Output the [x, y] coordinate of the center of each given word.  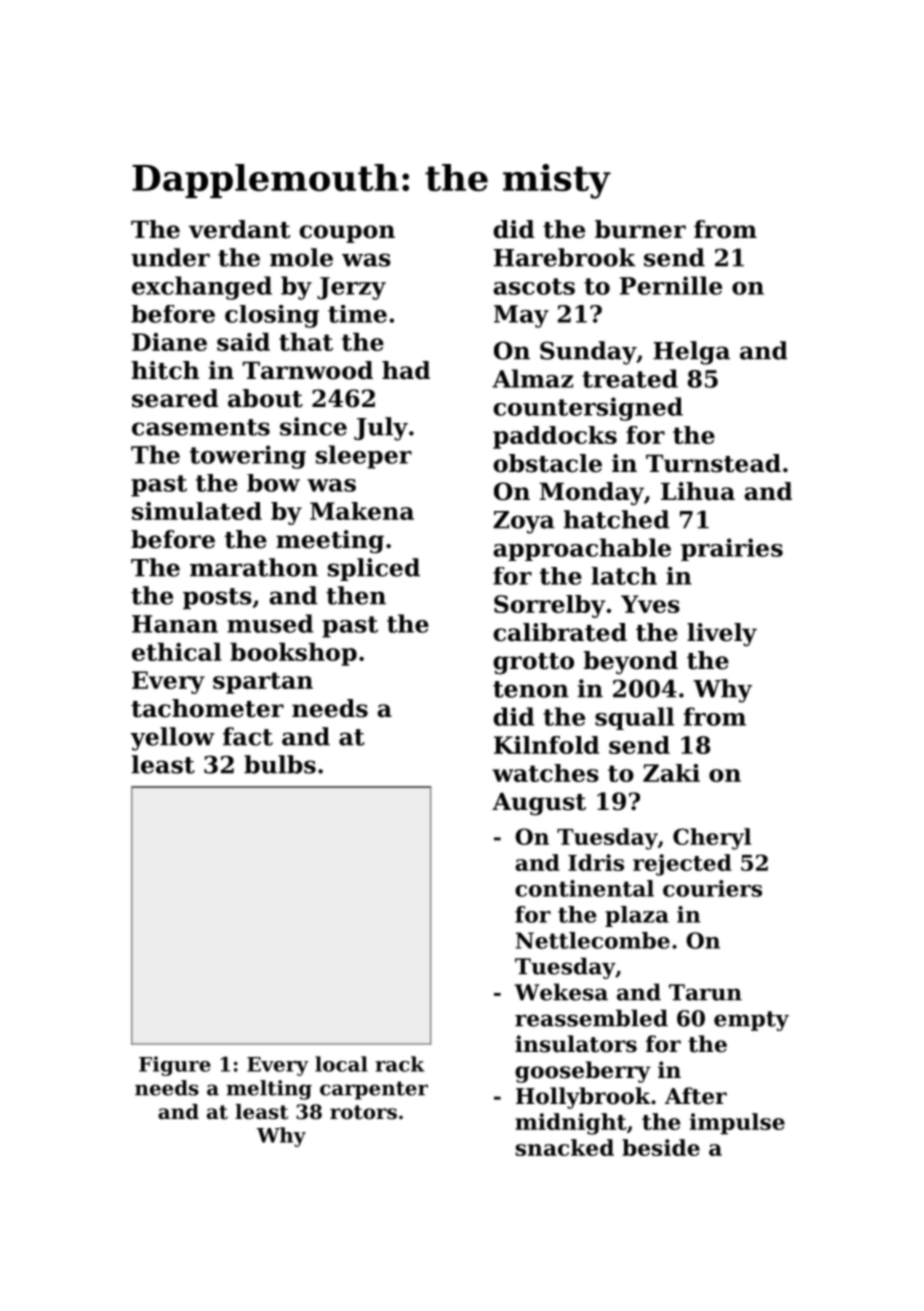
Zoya [524, 522]
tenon [531, 689]
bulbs [280, 764]
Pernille [671, 285]
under [170, 257]
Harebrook [565, 257]
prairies [732, 549]
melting [269, 1090]
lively [722, 634]
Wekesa [561, 992]
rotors [363, 1112]
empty [751, 1021]
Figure [175, 1066]
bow [273, 483]
